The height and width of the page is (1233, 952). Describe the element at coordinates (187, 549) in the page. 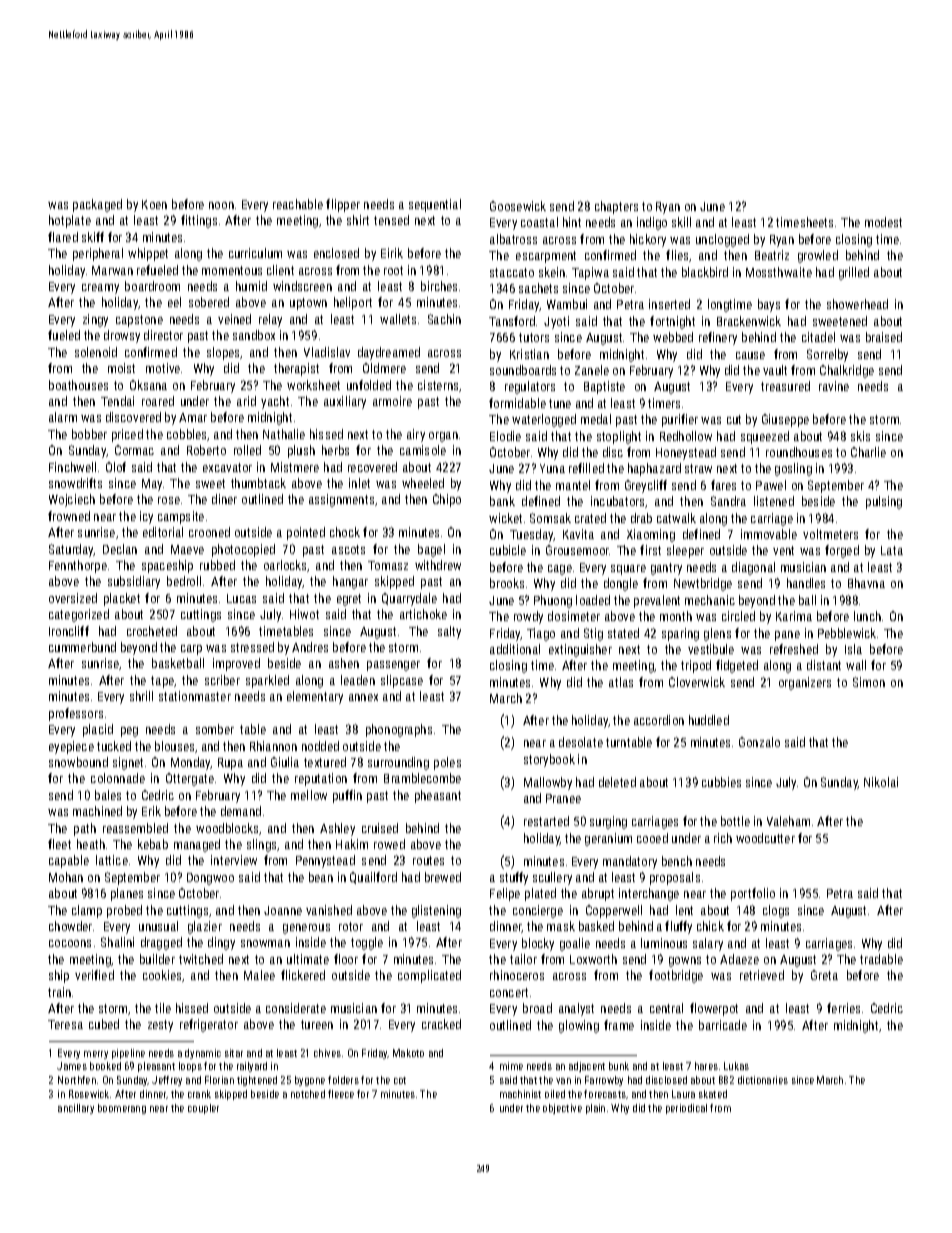

I see `Maeve` at that location.
